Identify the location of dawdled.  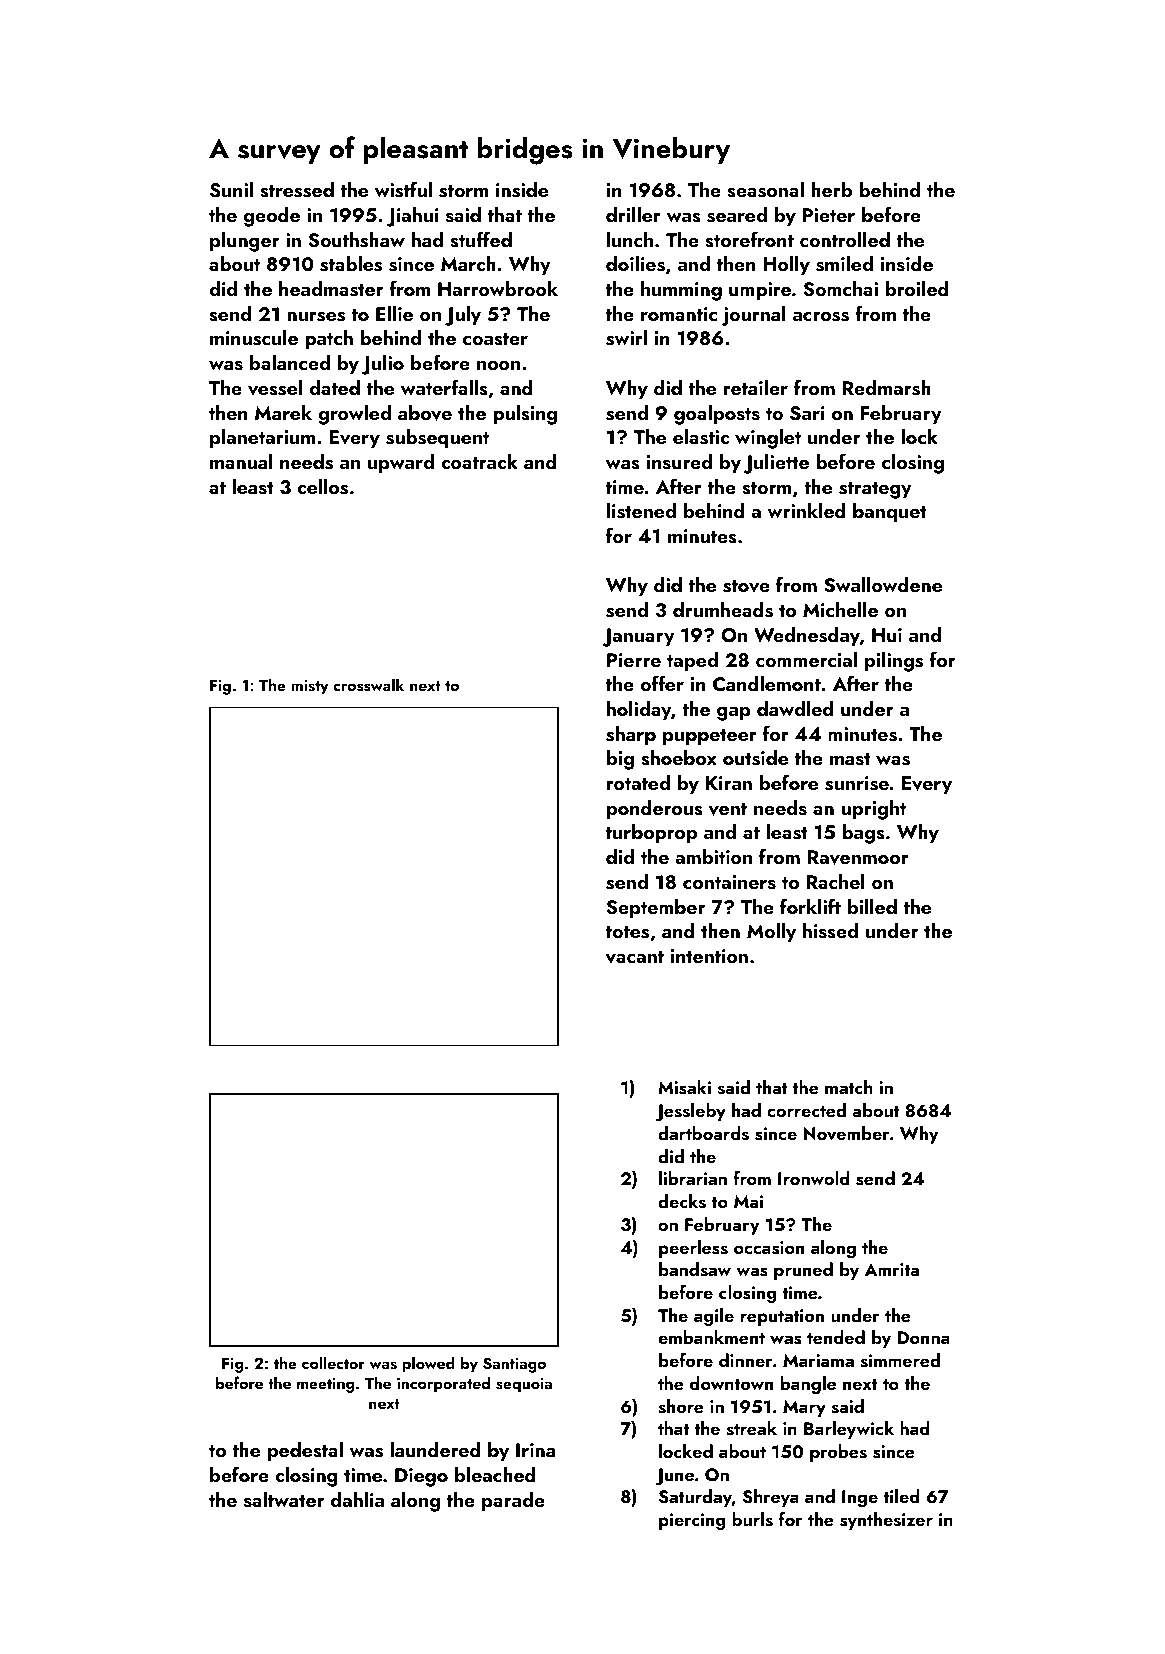
(795, 708).
